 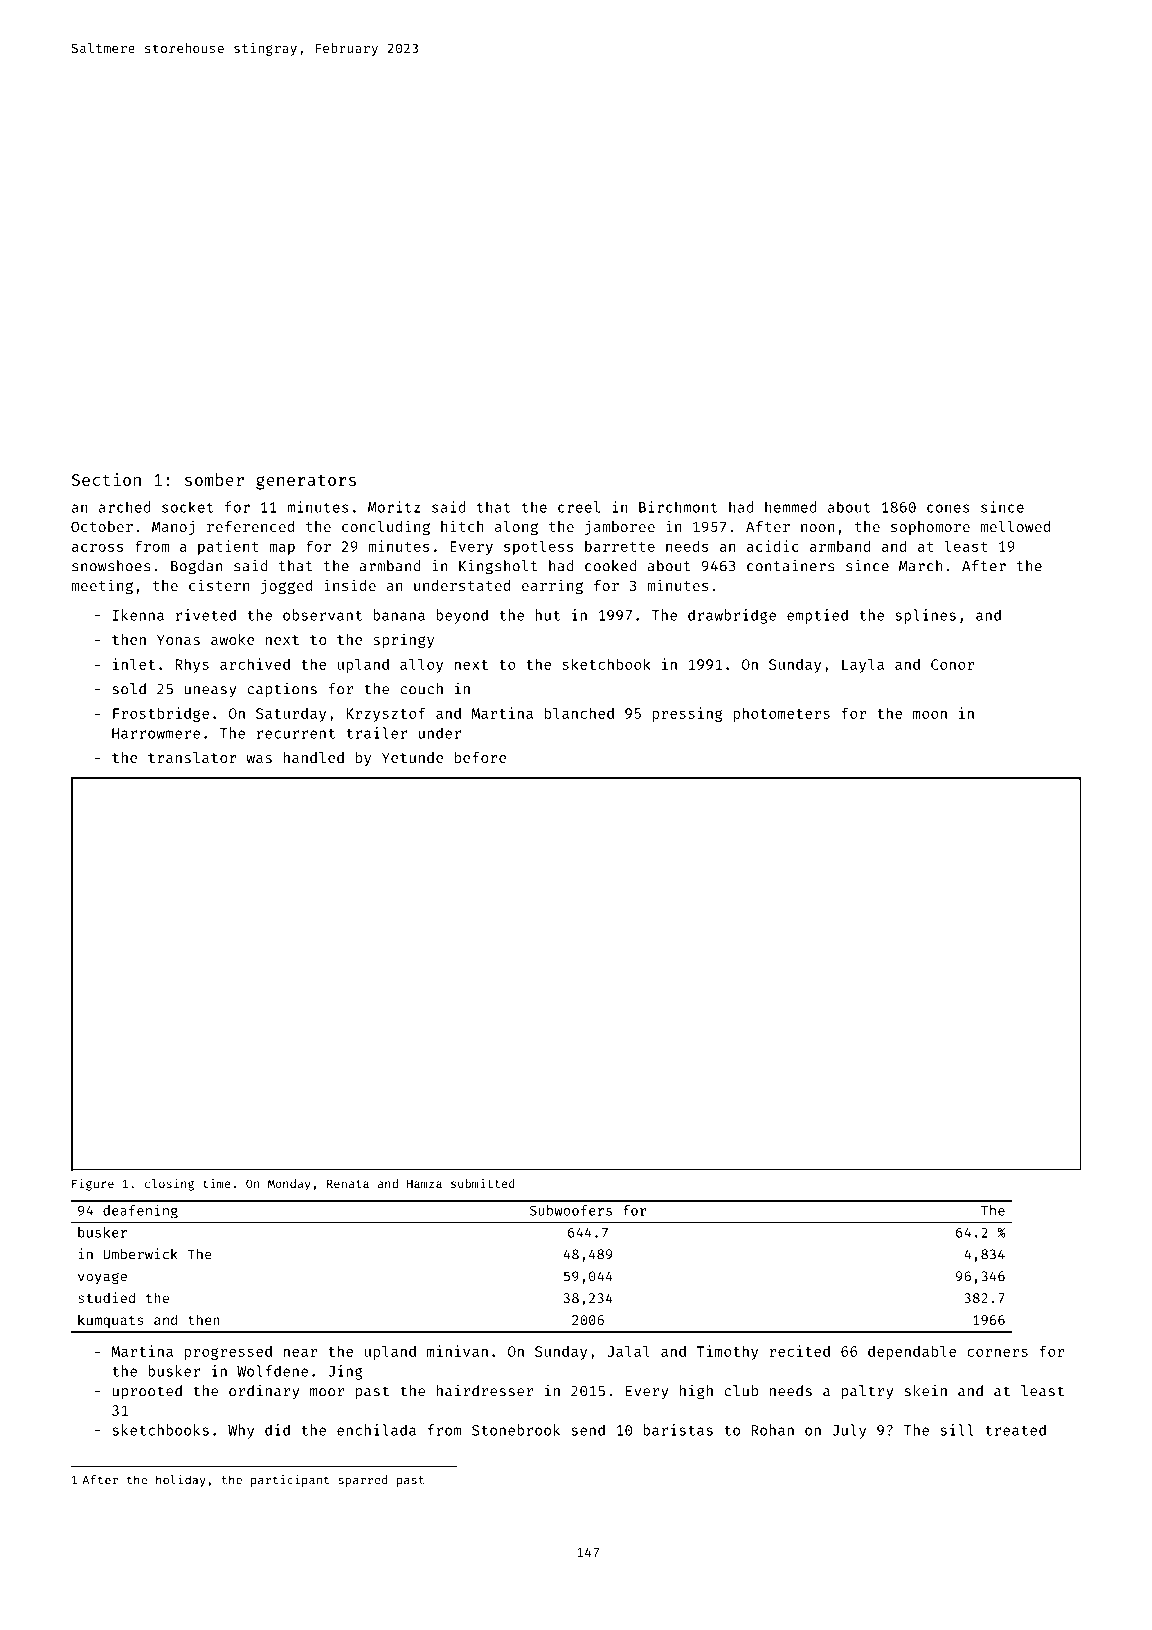 I want to click on Renata, so click(x=348, y=1183).
